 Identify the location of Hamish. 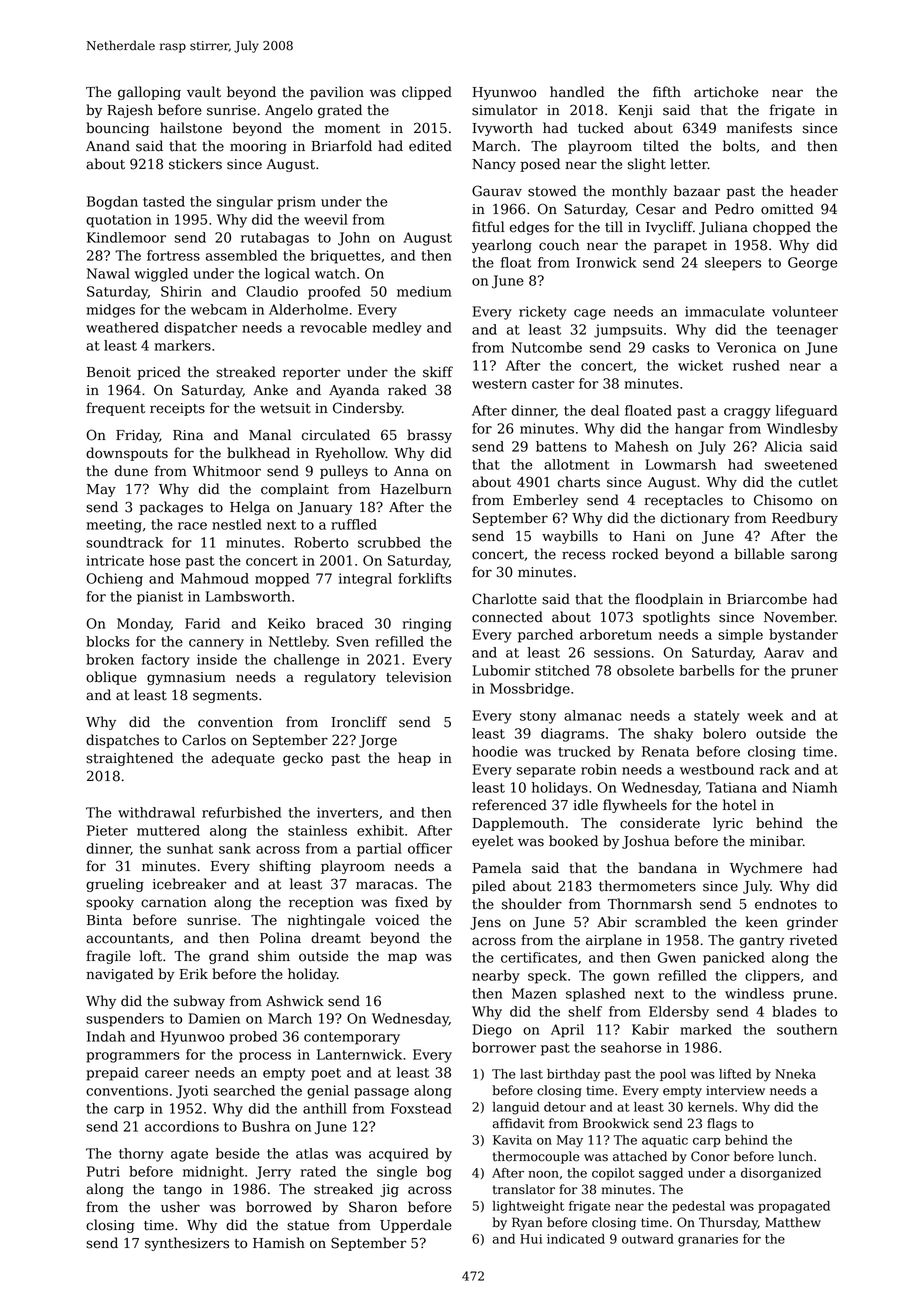
(279, 1243).
